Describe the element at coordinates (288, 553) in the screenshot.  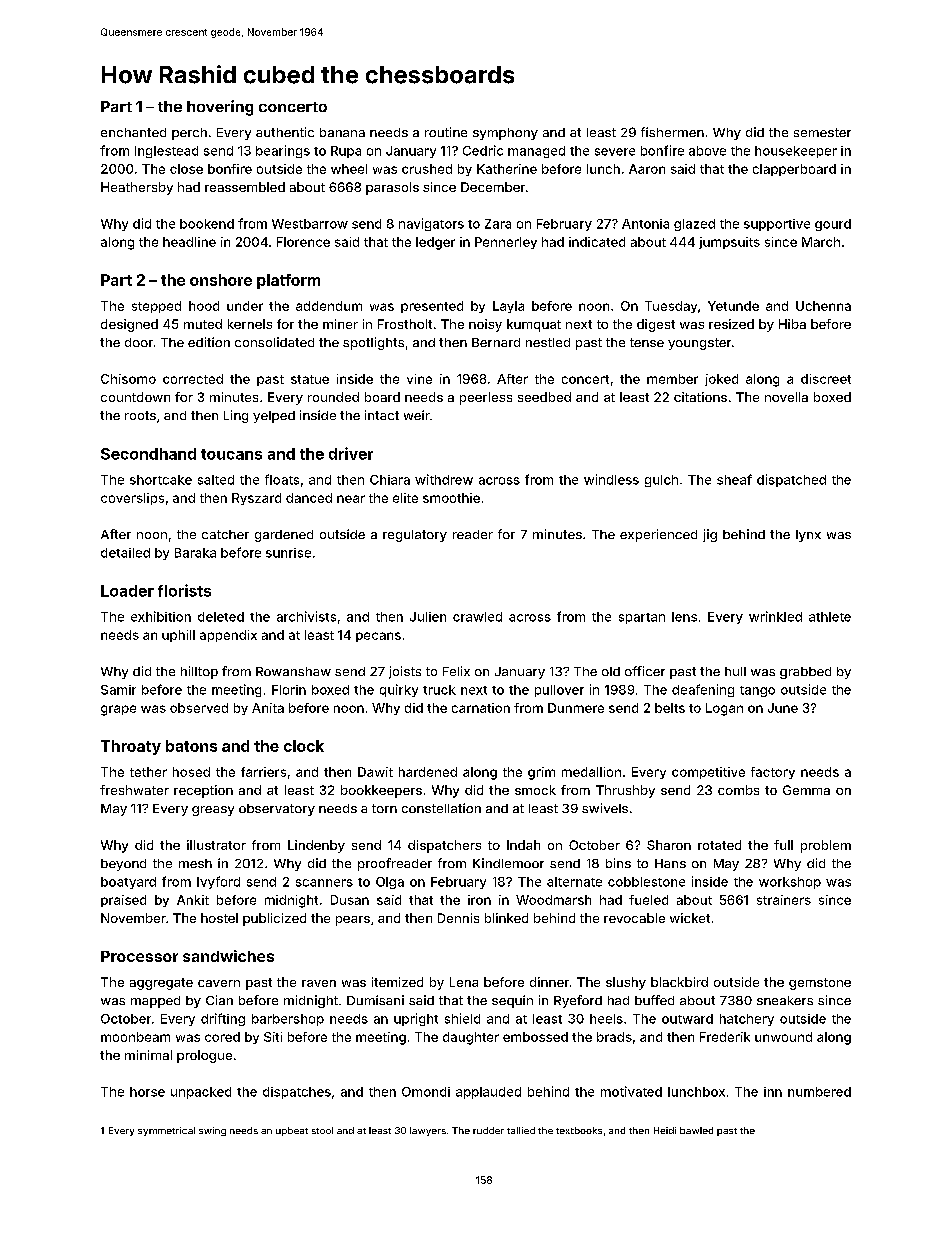
I see `sunrise` at that location.
